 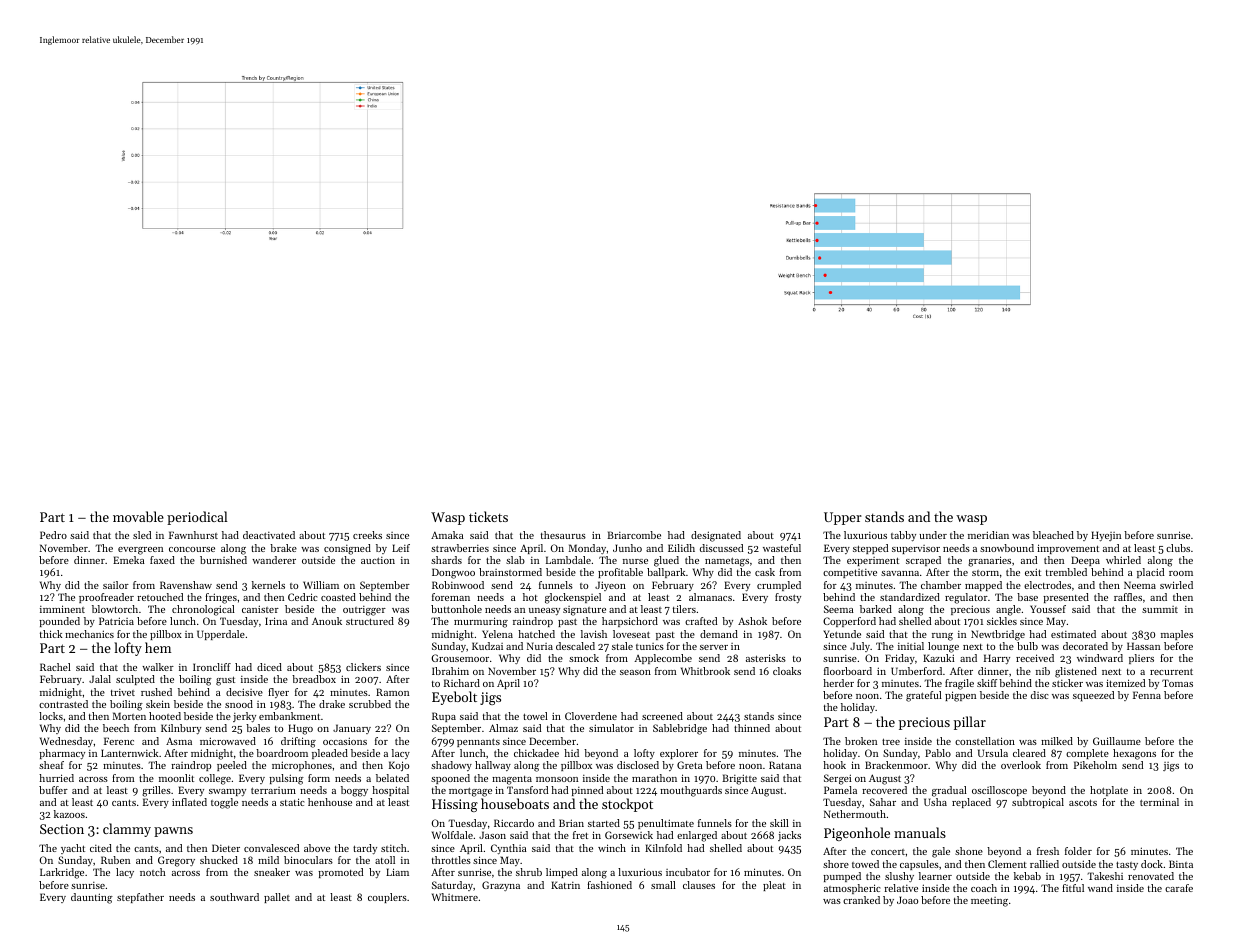 What do you see at coordinates (317, 848) in the image?
I see `above` at bounding box center [317, 848].
